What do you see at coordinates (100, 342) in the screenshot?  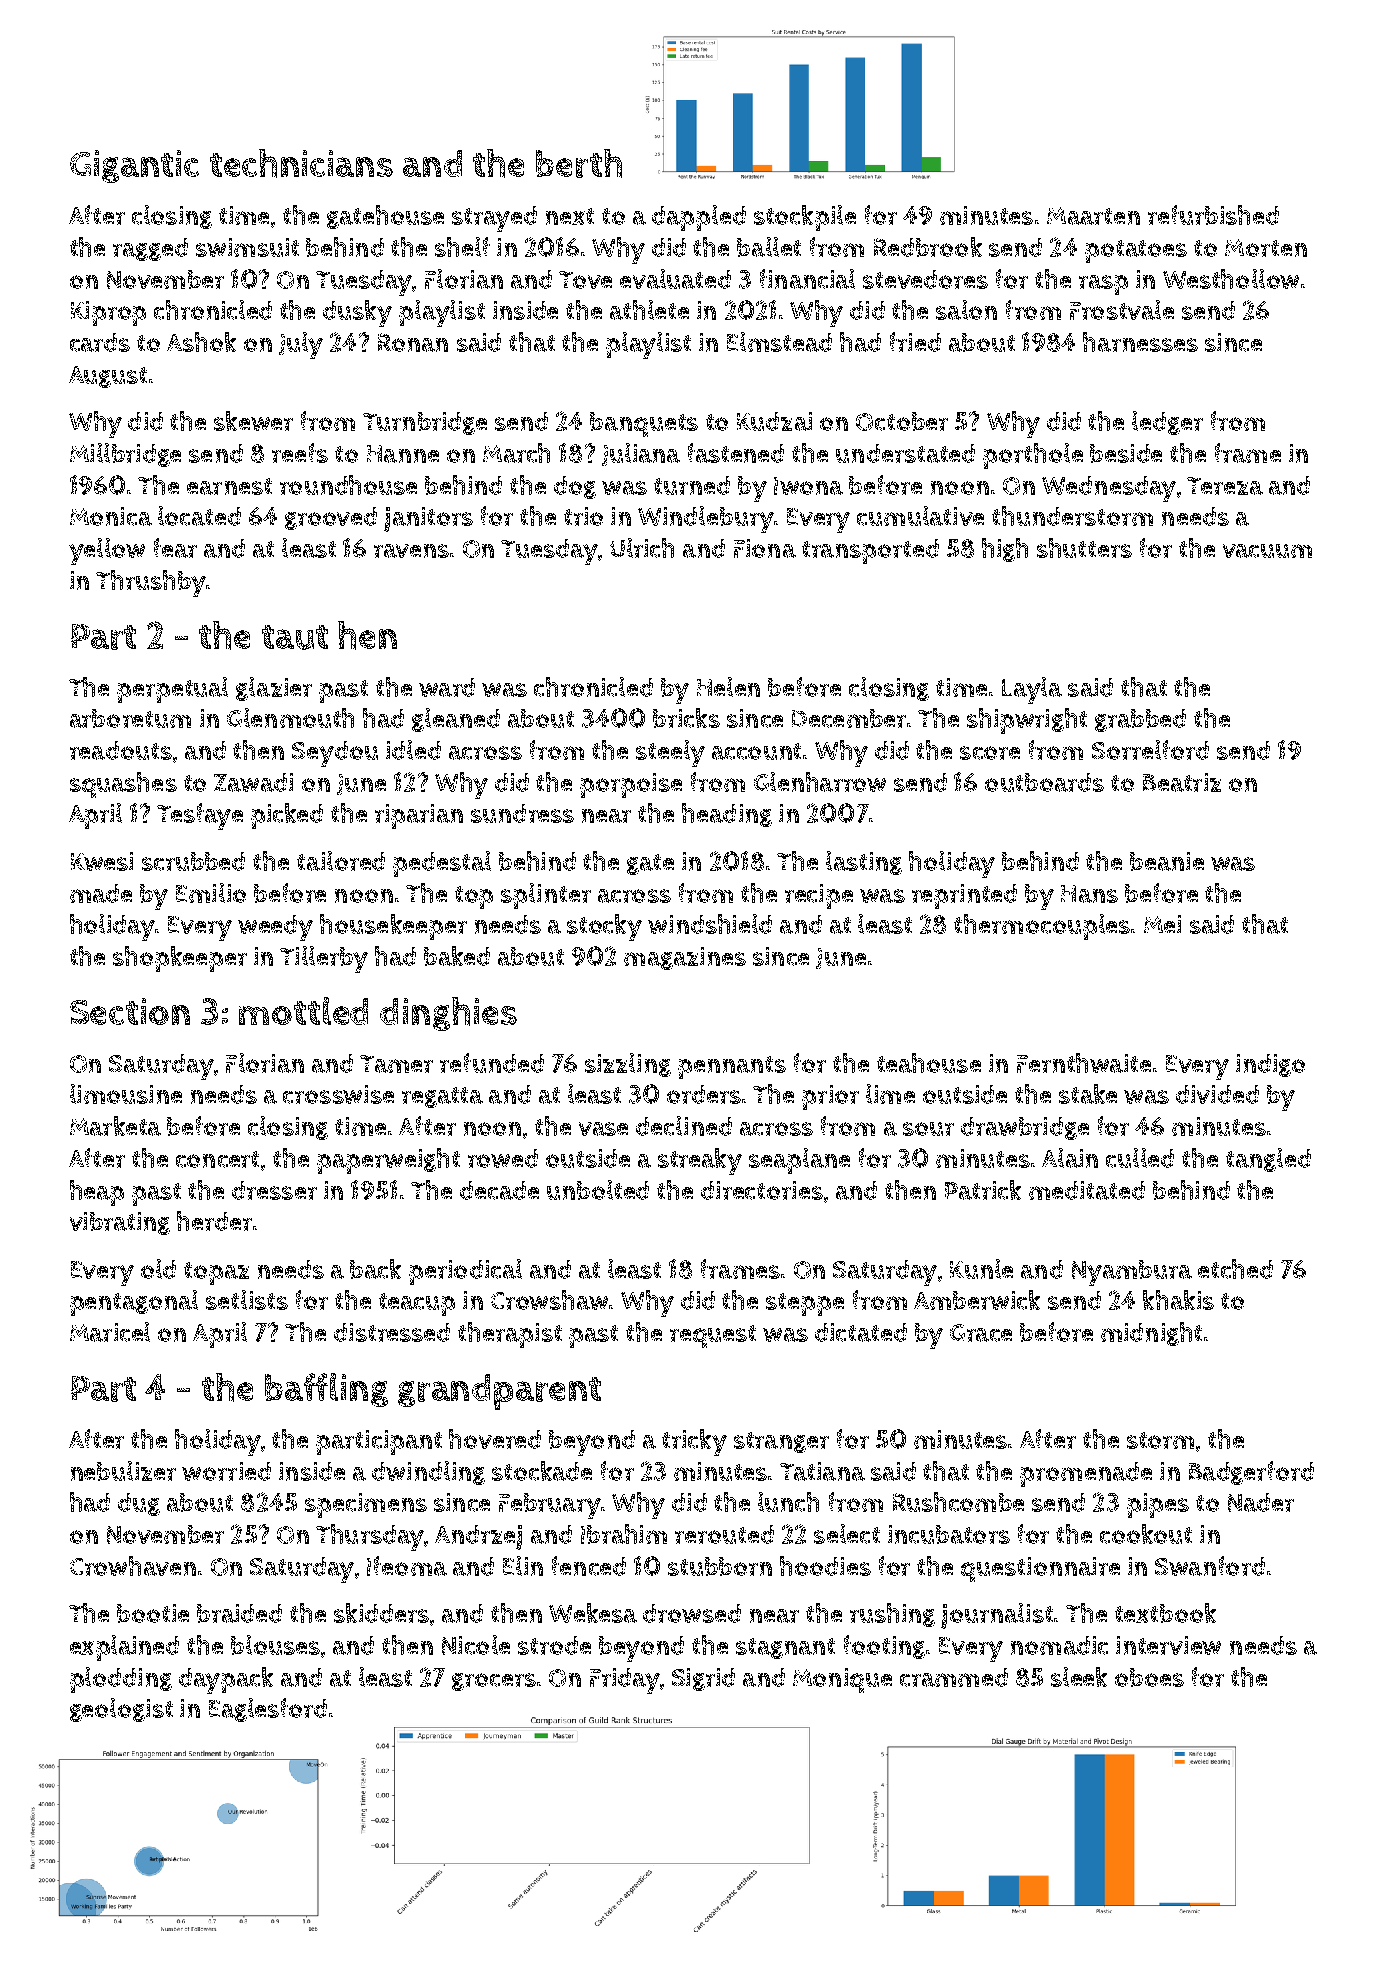 I see `cards` at bounding box center [100, 342].
